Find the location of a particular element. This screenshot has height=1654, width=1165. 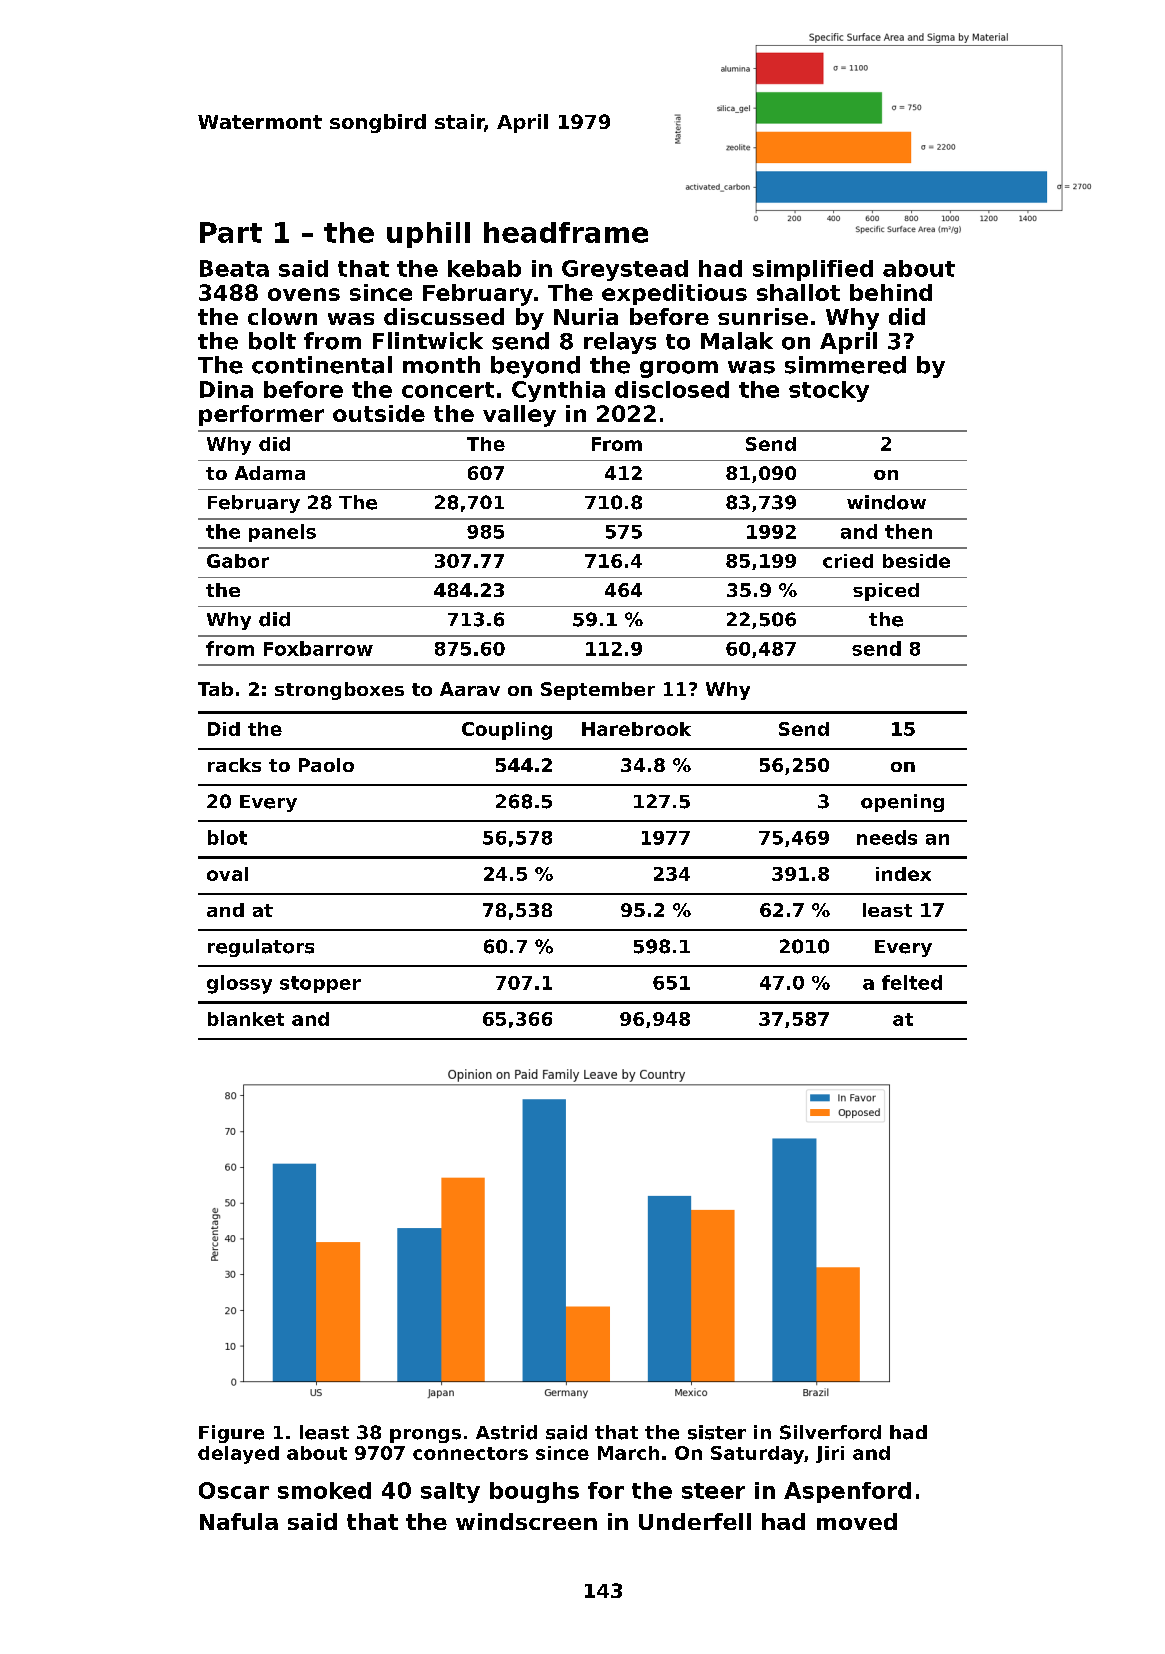

Tab is located at coordinates (215, 689).
